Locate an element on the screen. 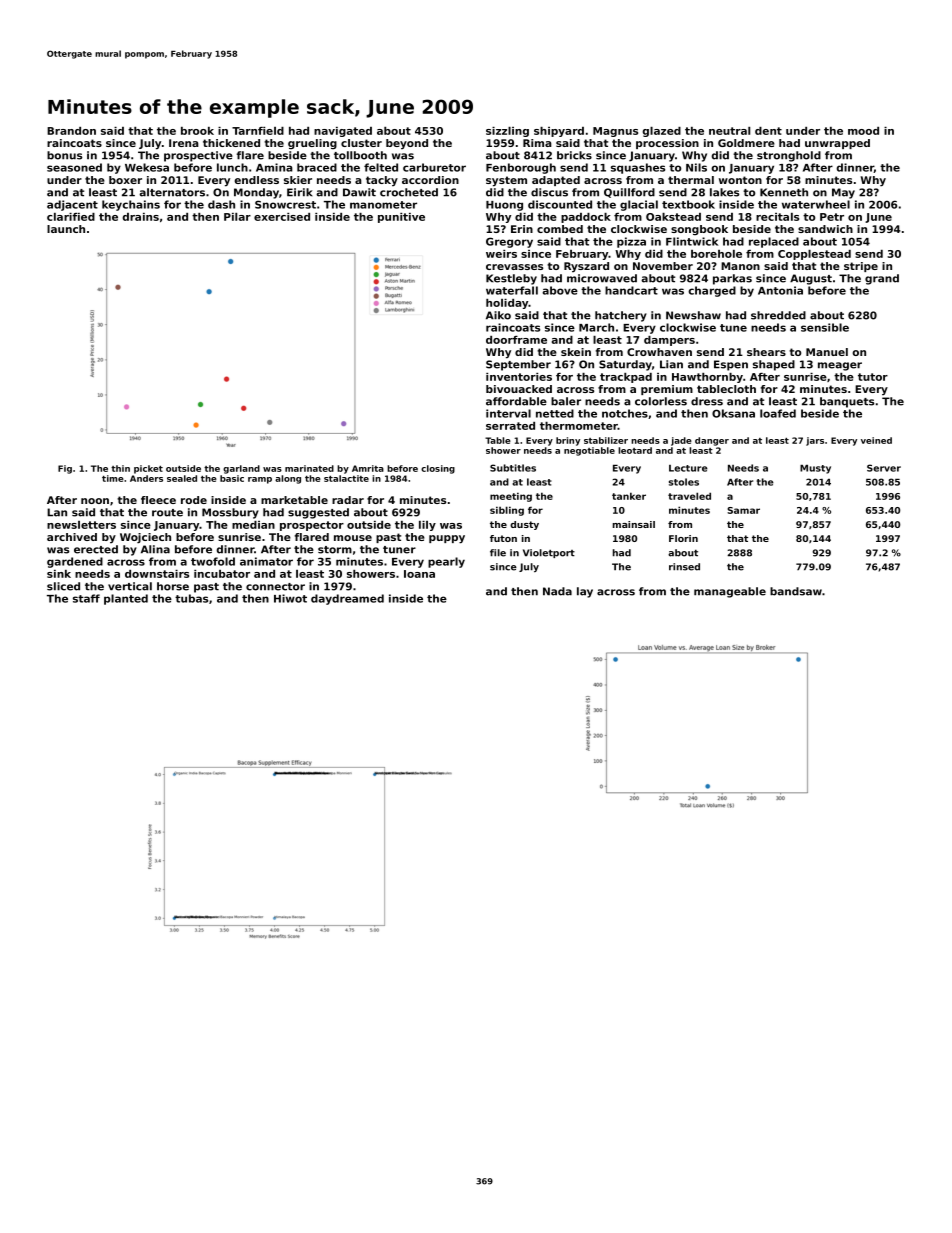  launch is located at coordinates (66, 229).
